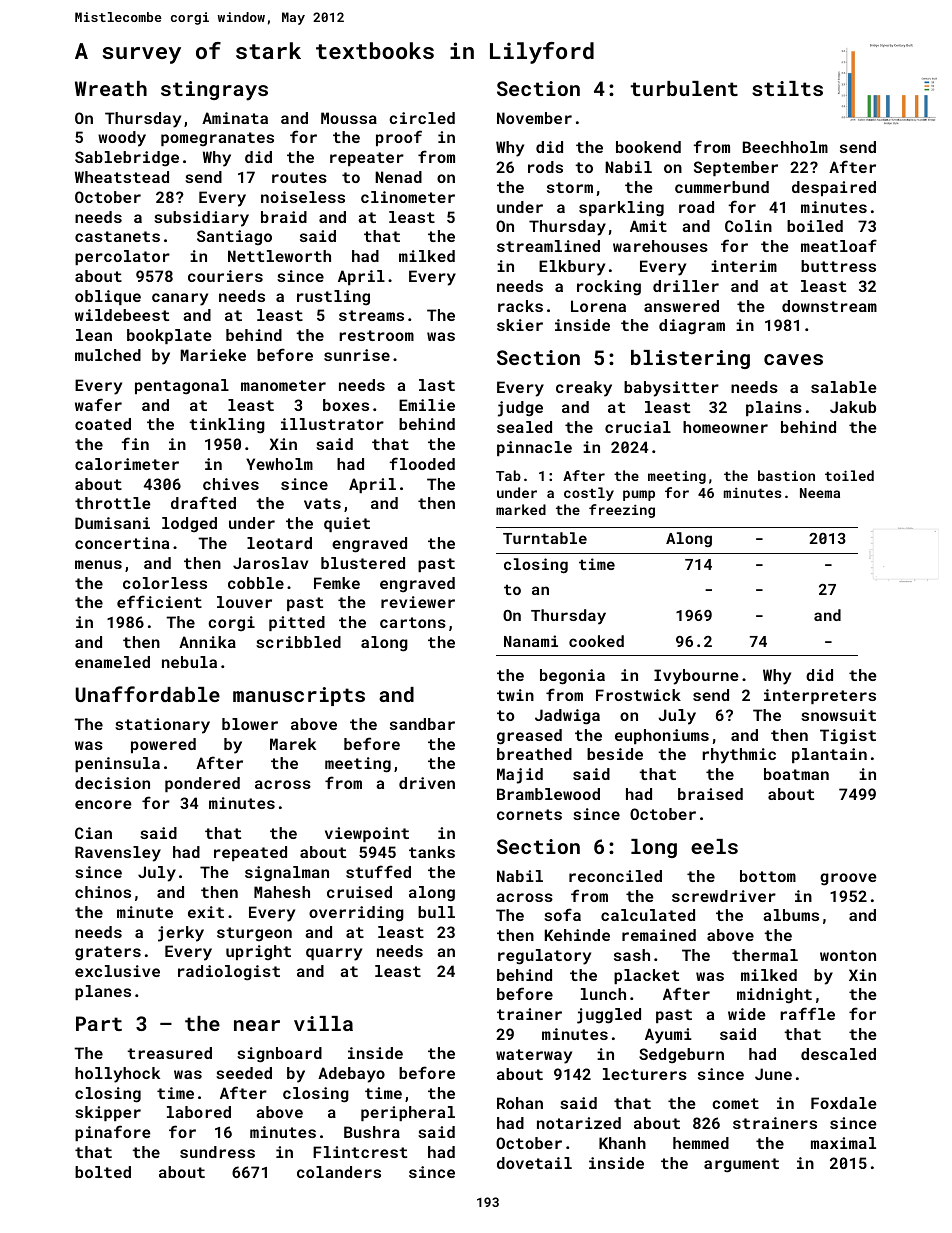 The height and width of the document is (1233, 952). I want to click on Wreath, so click(111, 88).
